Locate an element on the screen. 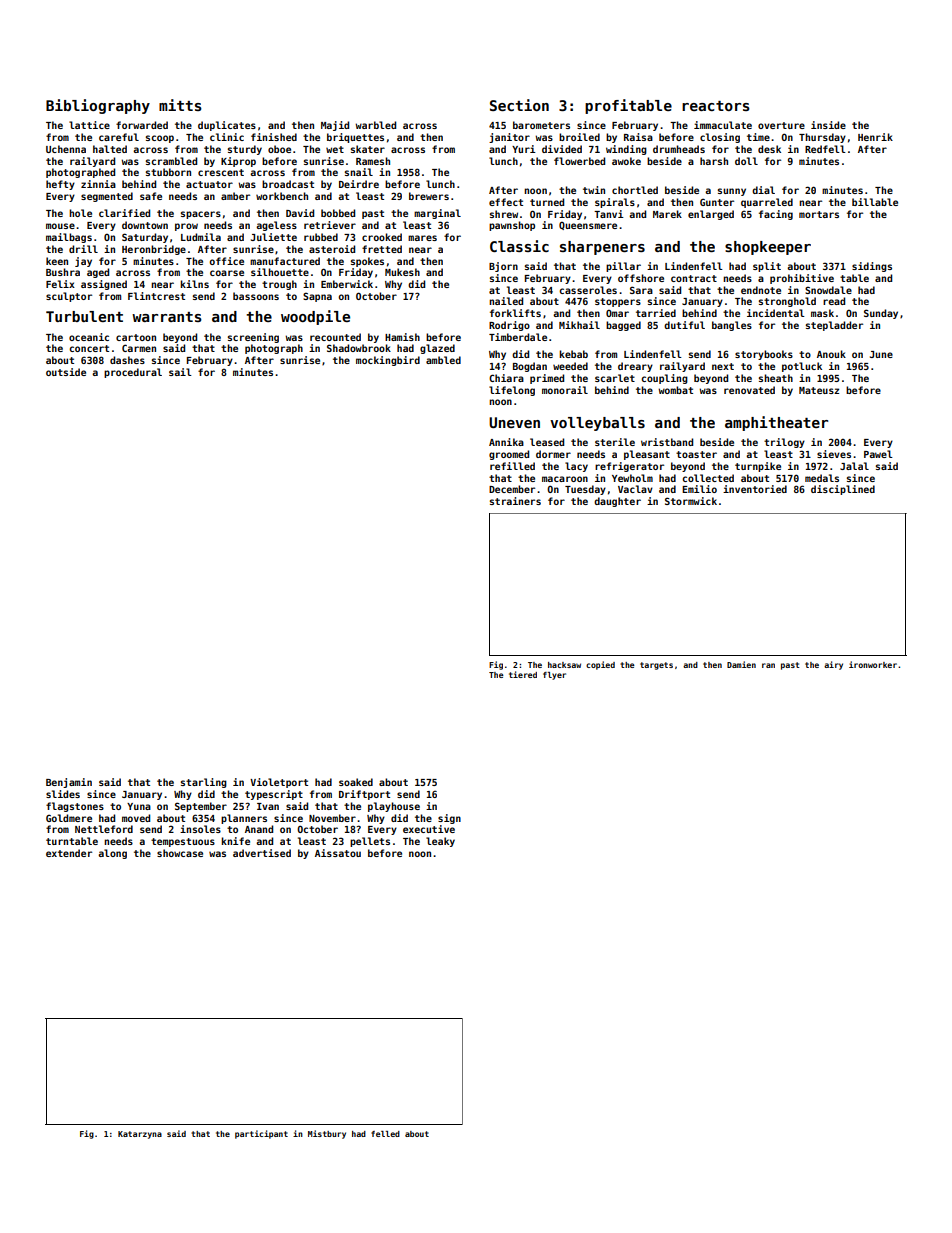 This screenshot has height=1233, width=952. enlarged is located at coordinates (711, 215).
